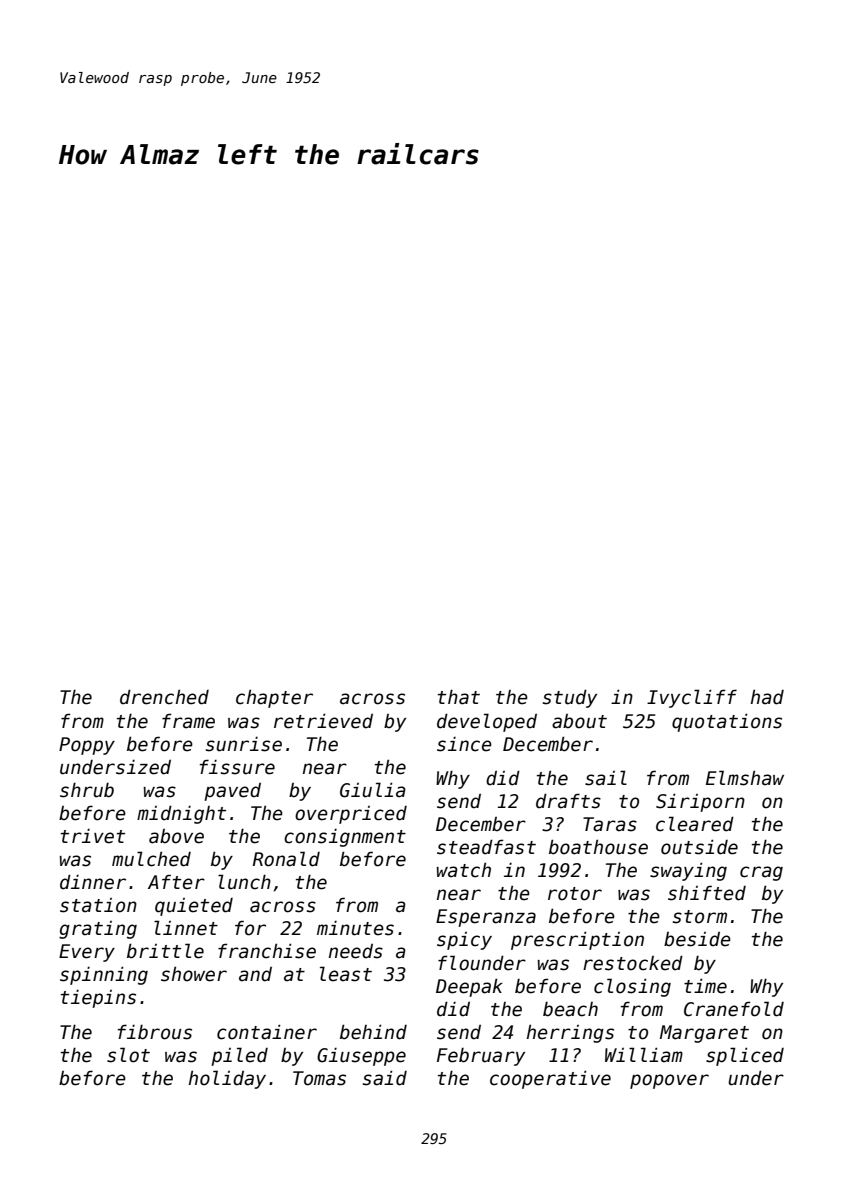 The height and width of the screenshot is (1196, 843). Describe the element at coordinates (727, 722) in the screenshot. I see `quotations` at that location.
